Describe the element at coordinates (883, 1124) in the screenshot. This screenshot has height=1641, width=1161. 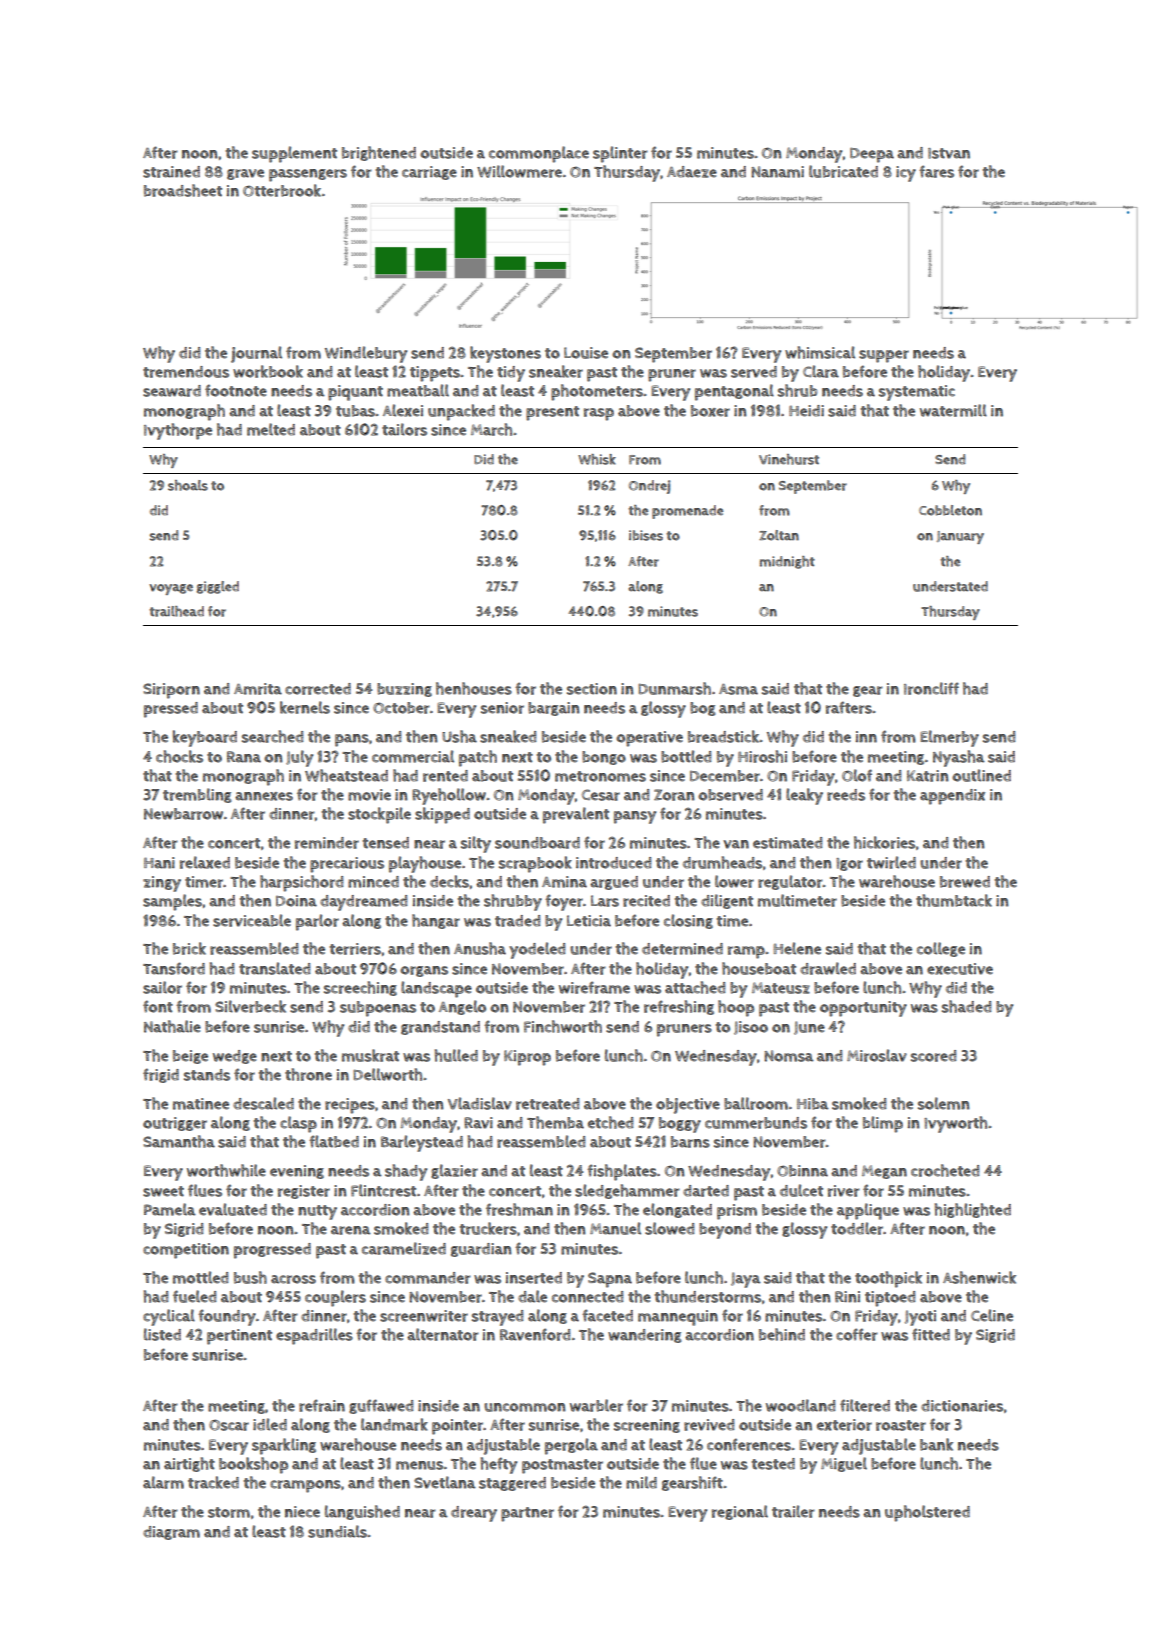
I see `blimp` at that location.
